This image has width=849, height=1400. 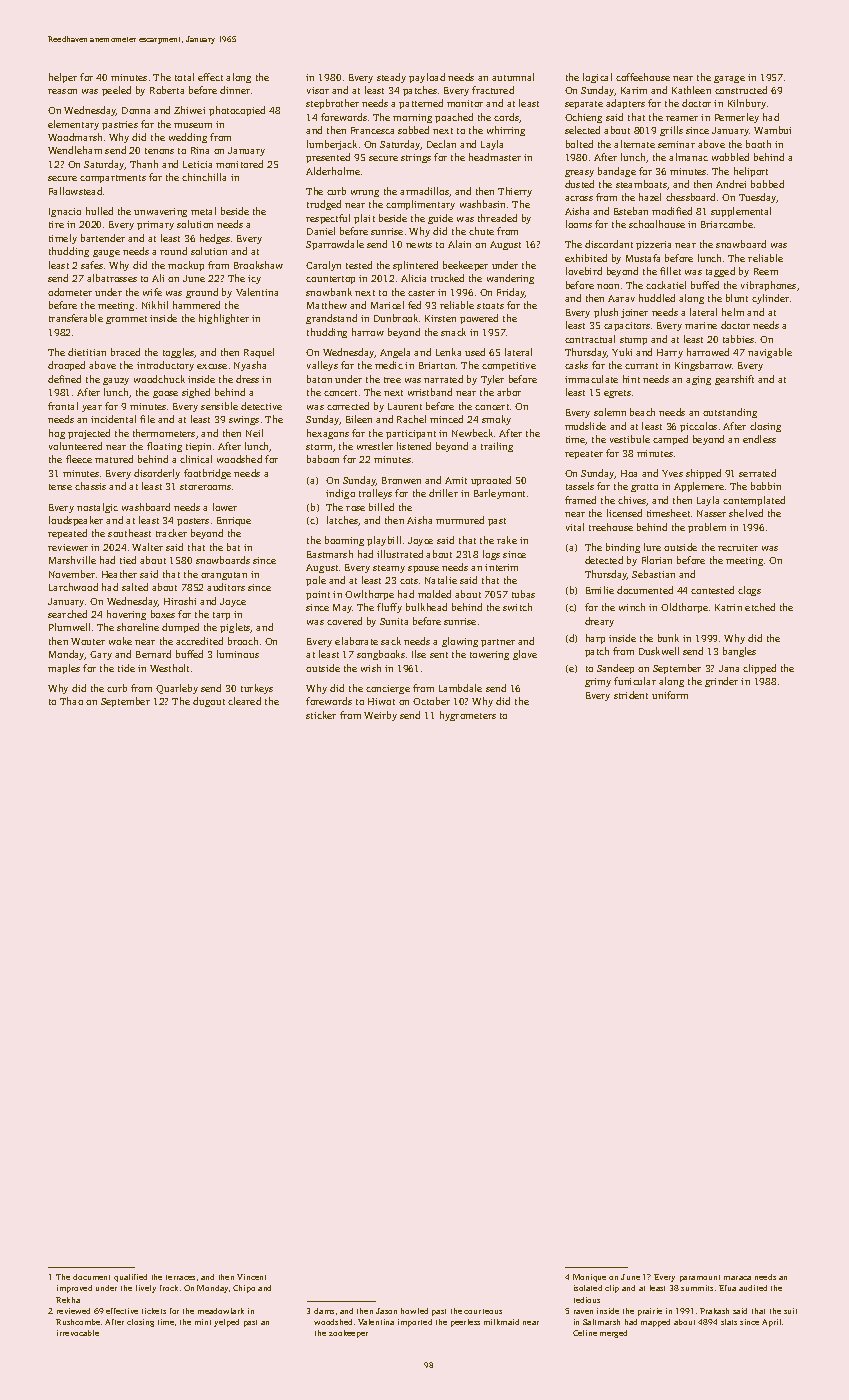 I want to click on wandering, so click(x=510, y=279).
